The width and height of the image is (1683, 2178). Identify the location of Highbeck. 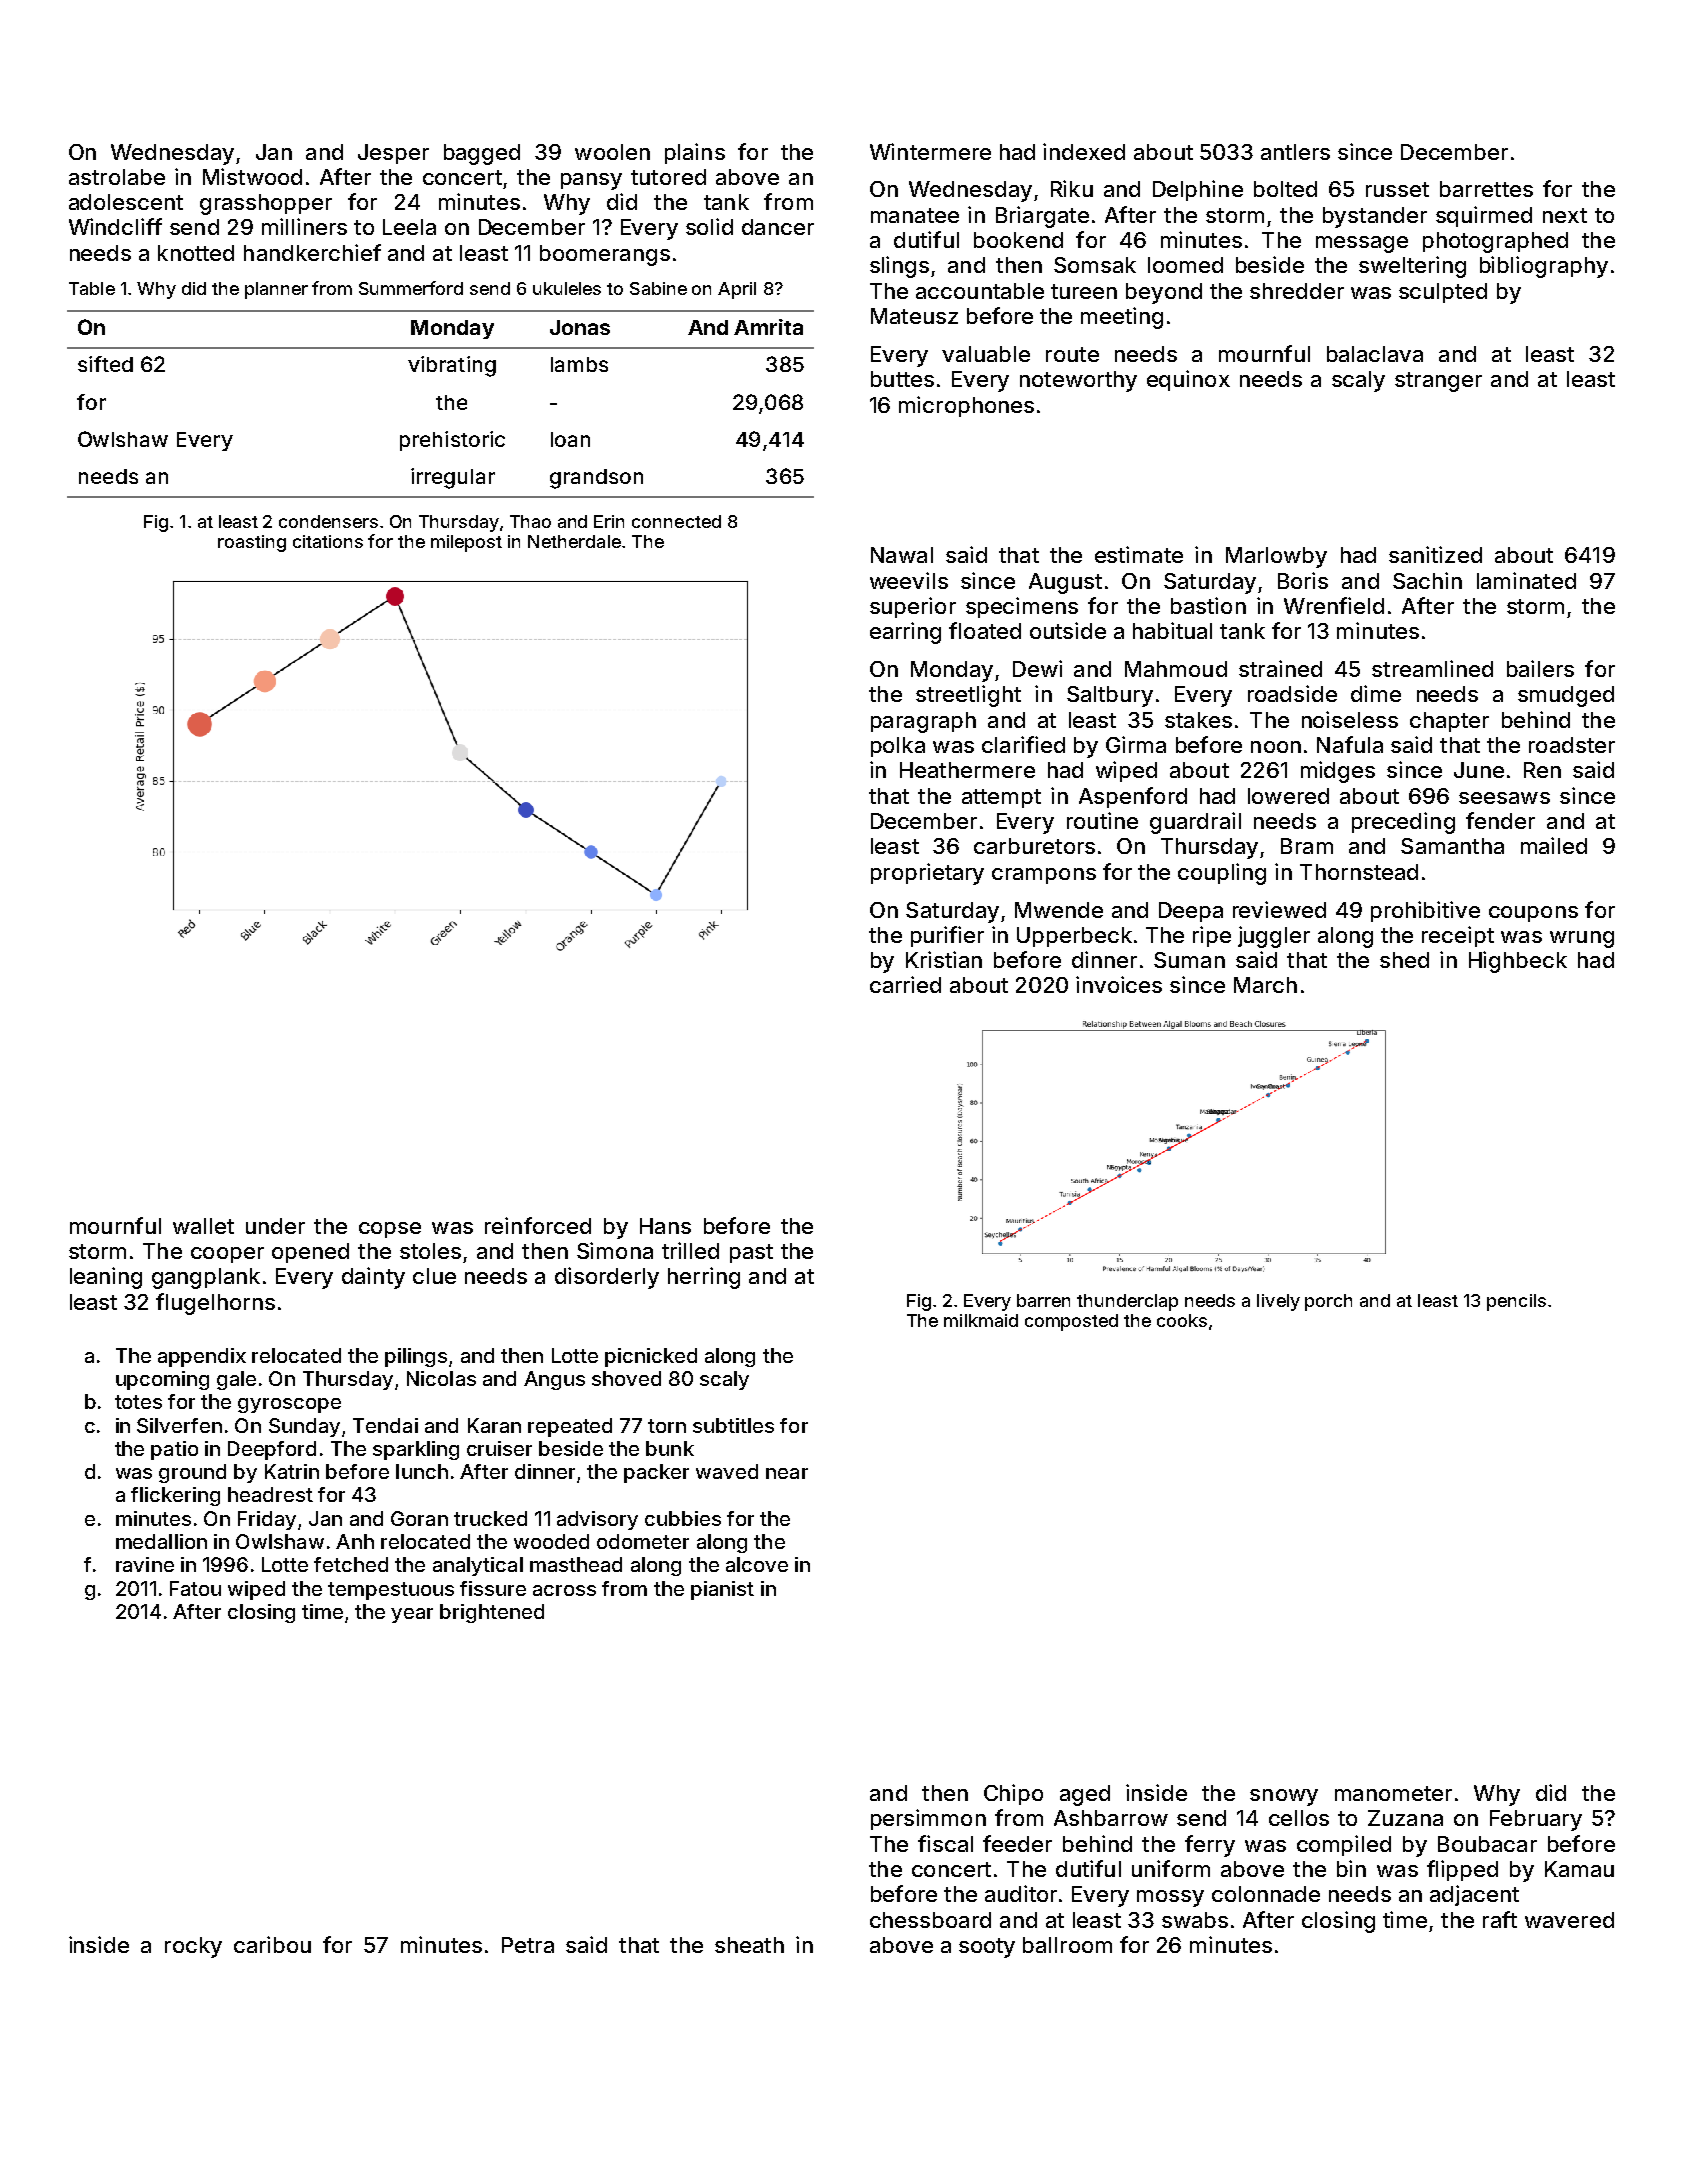
(1518, 962).
